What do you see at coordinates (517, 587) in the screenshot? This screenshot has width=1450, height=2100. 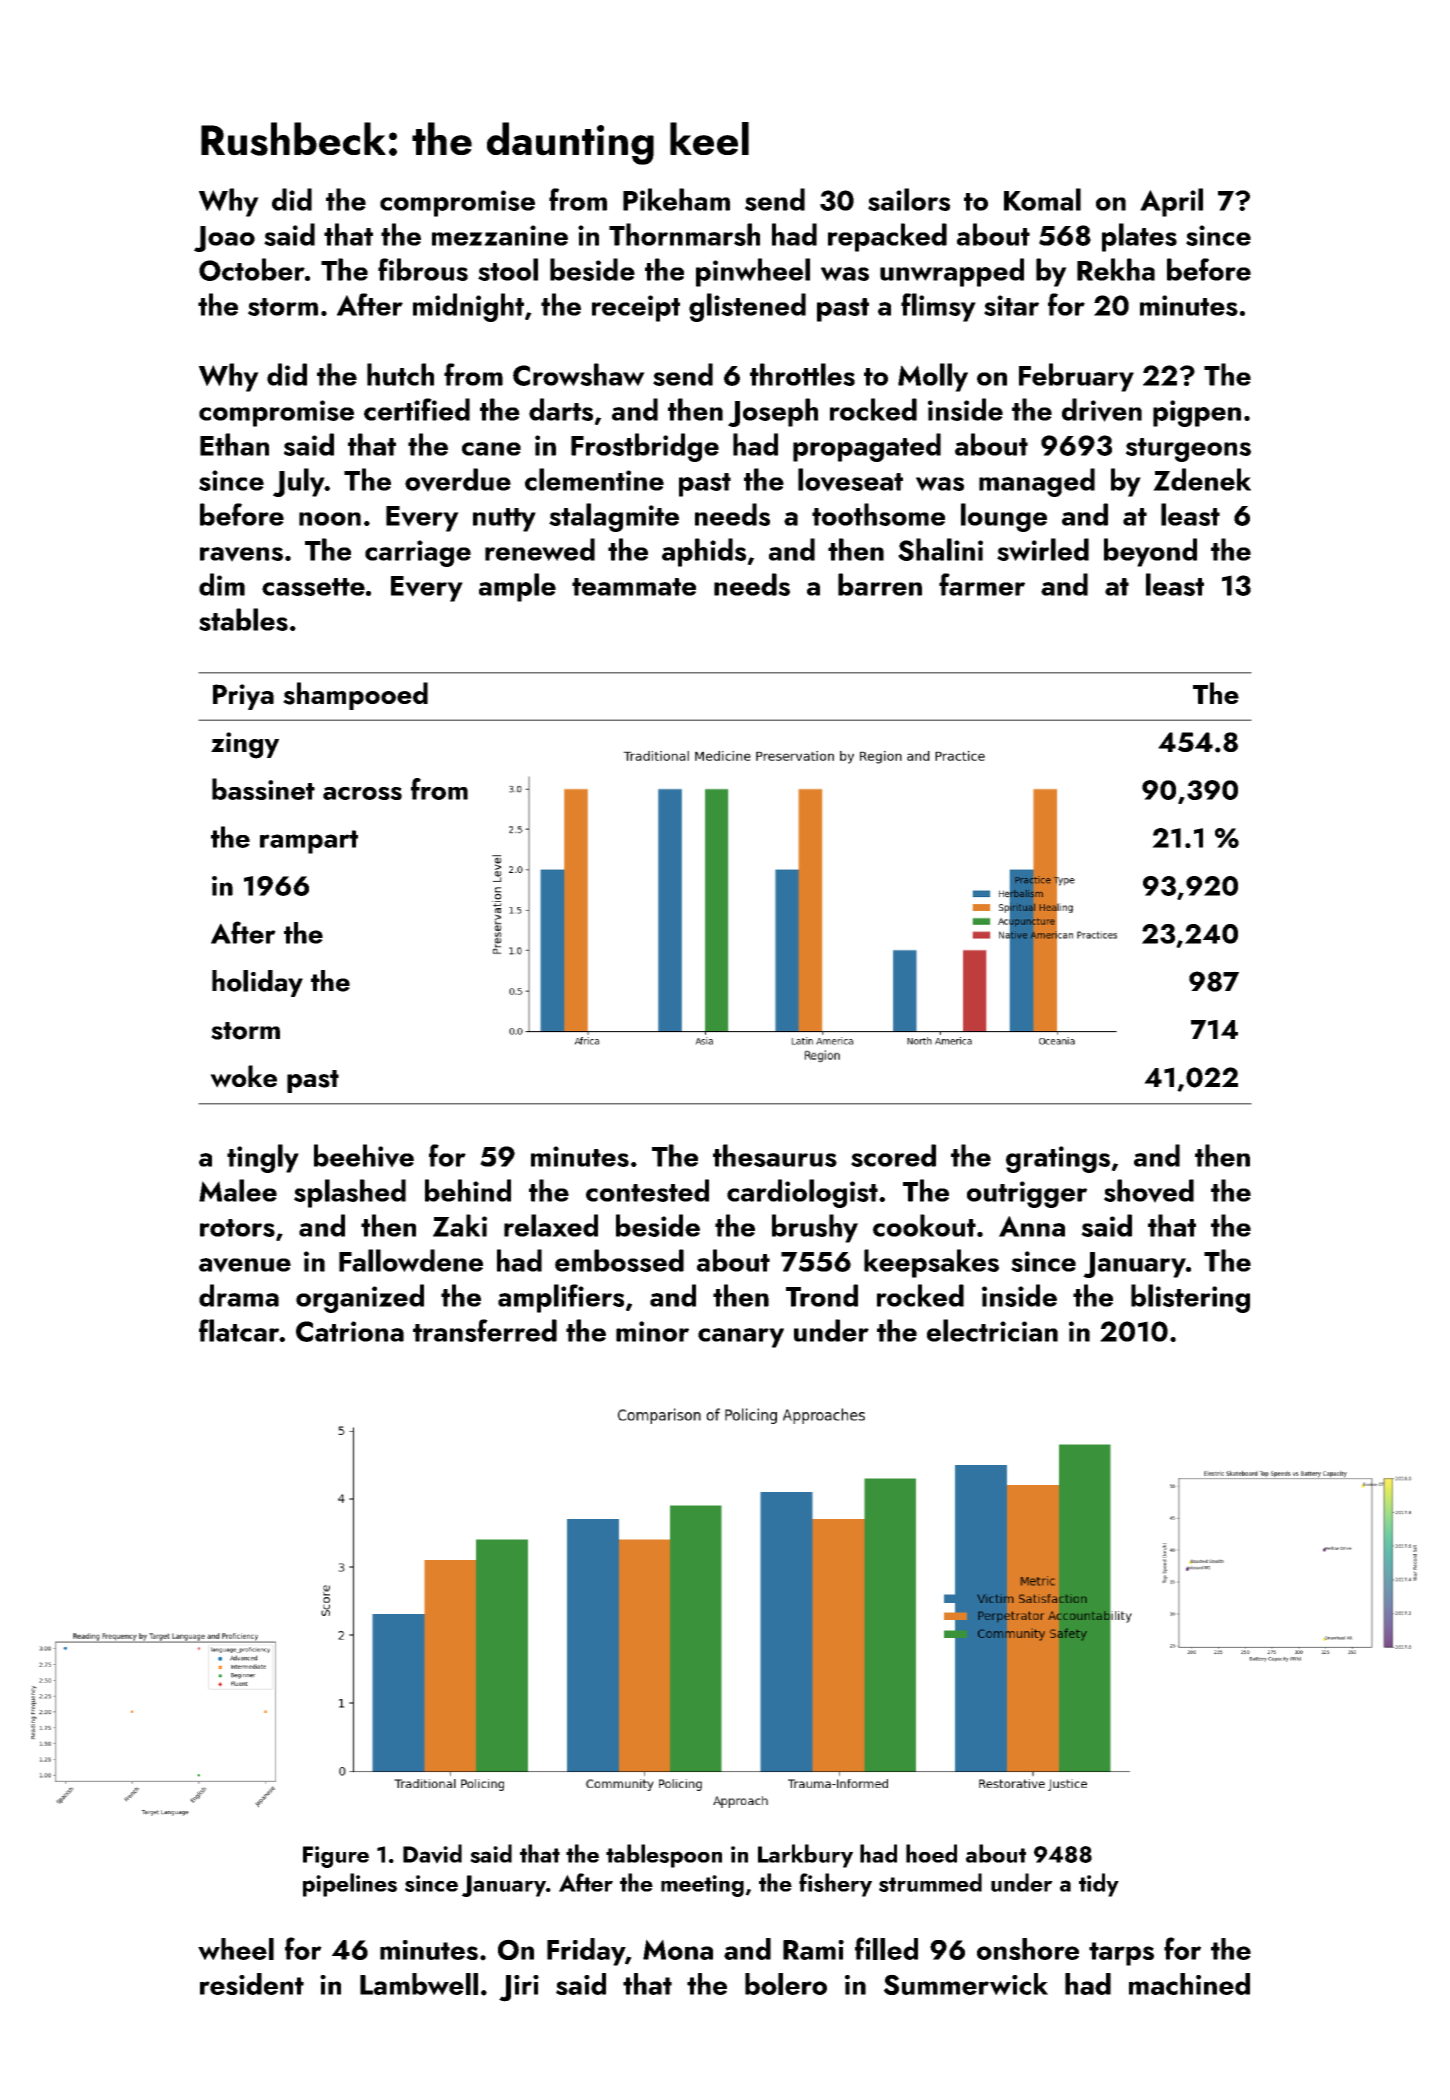 I see `ample` at bounding box center [517, 587].
